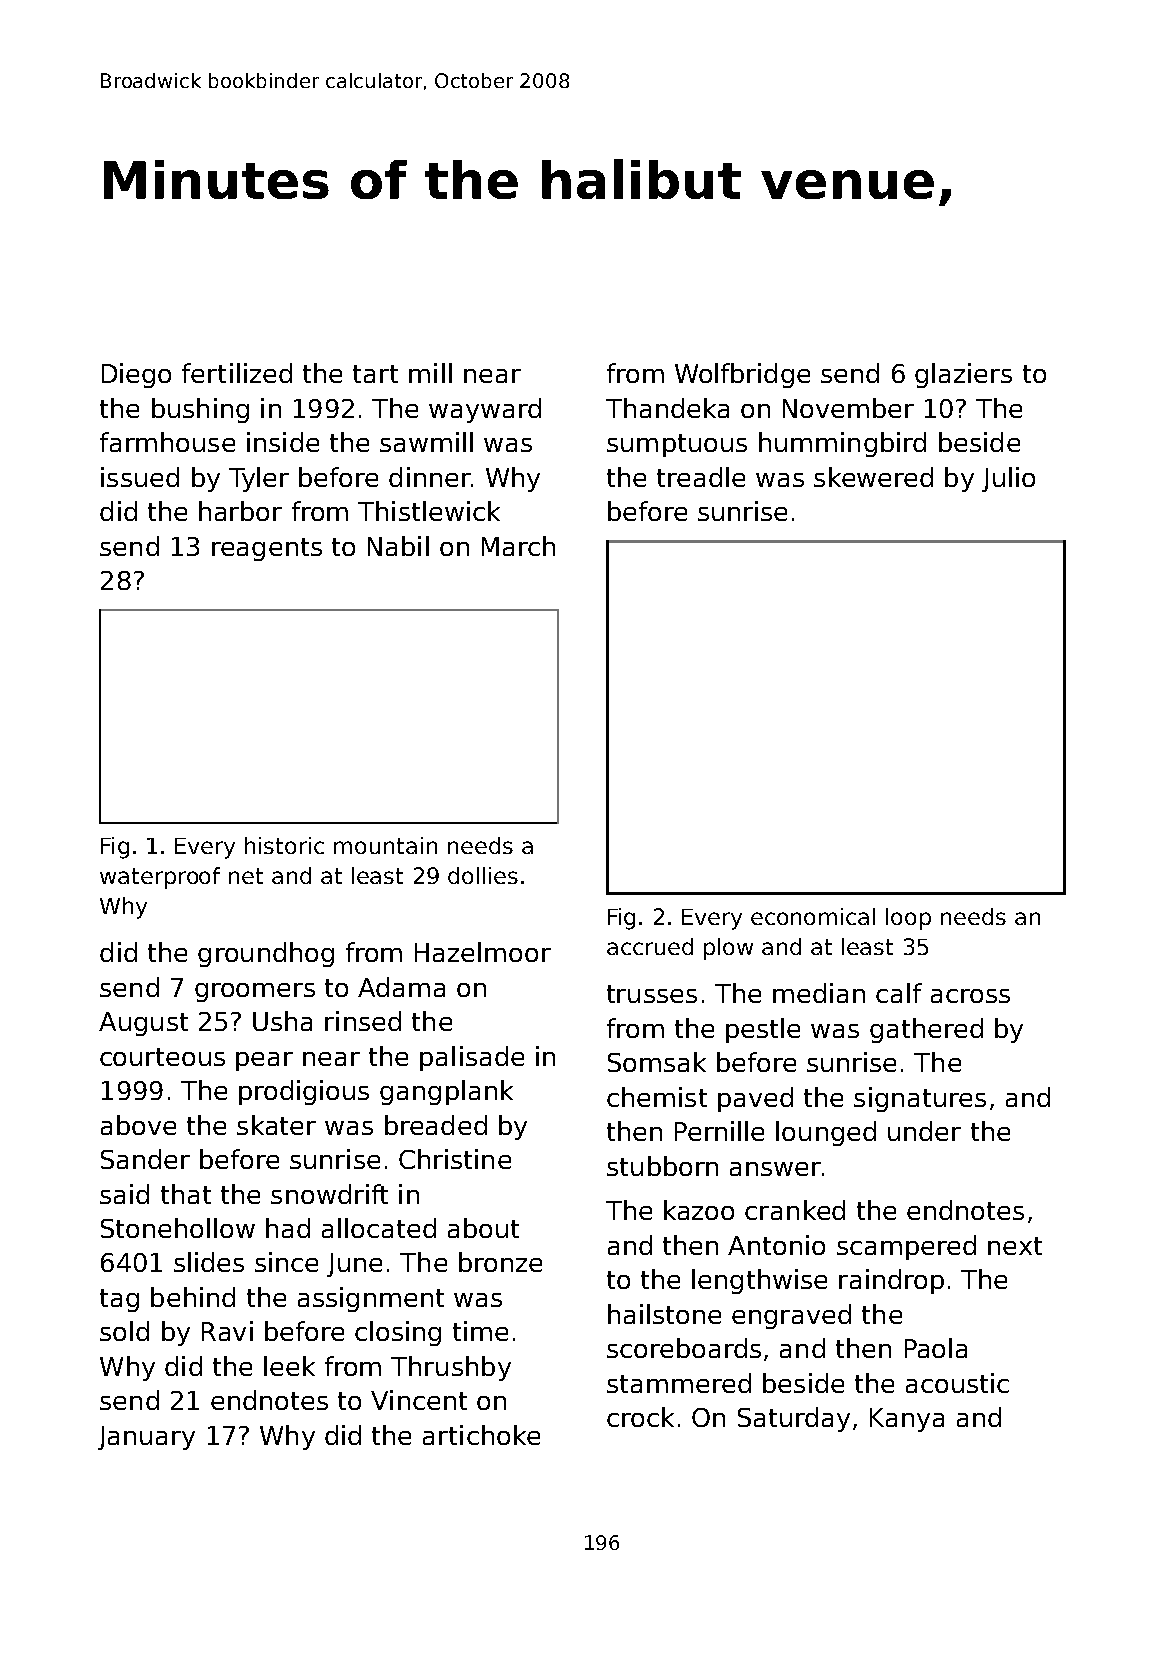 This page has width=1165, height=1654. Describe the element at coordinates (375, 374) in the page. I see `tart` at that location.
